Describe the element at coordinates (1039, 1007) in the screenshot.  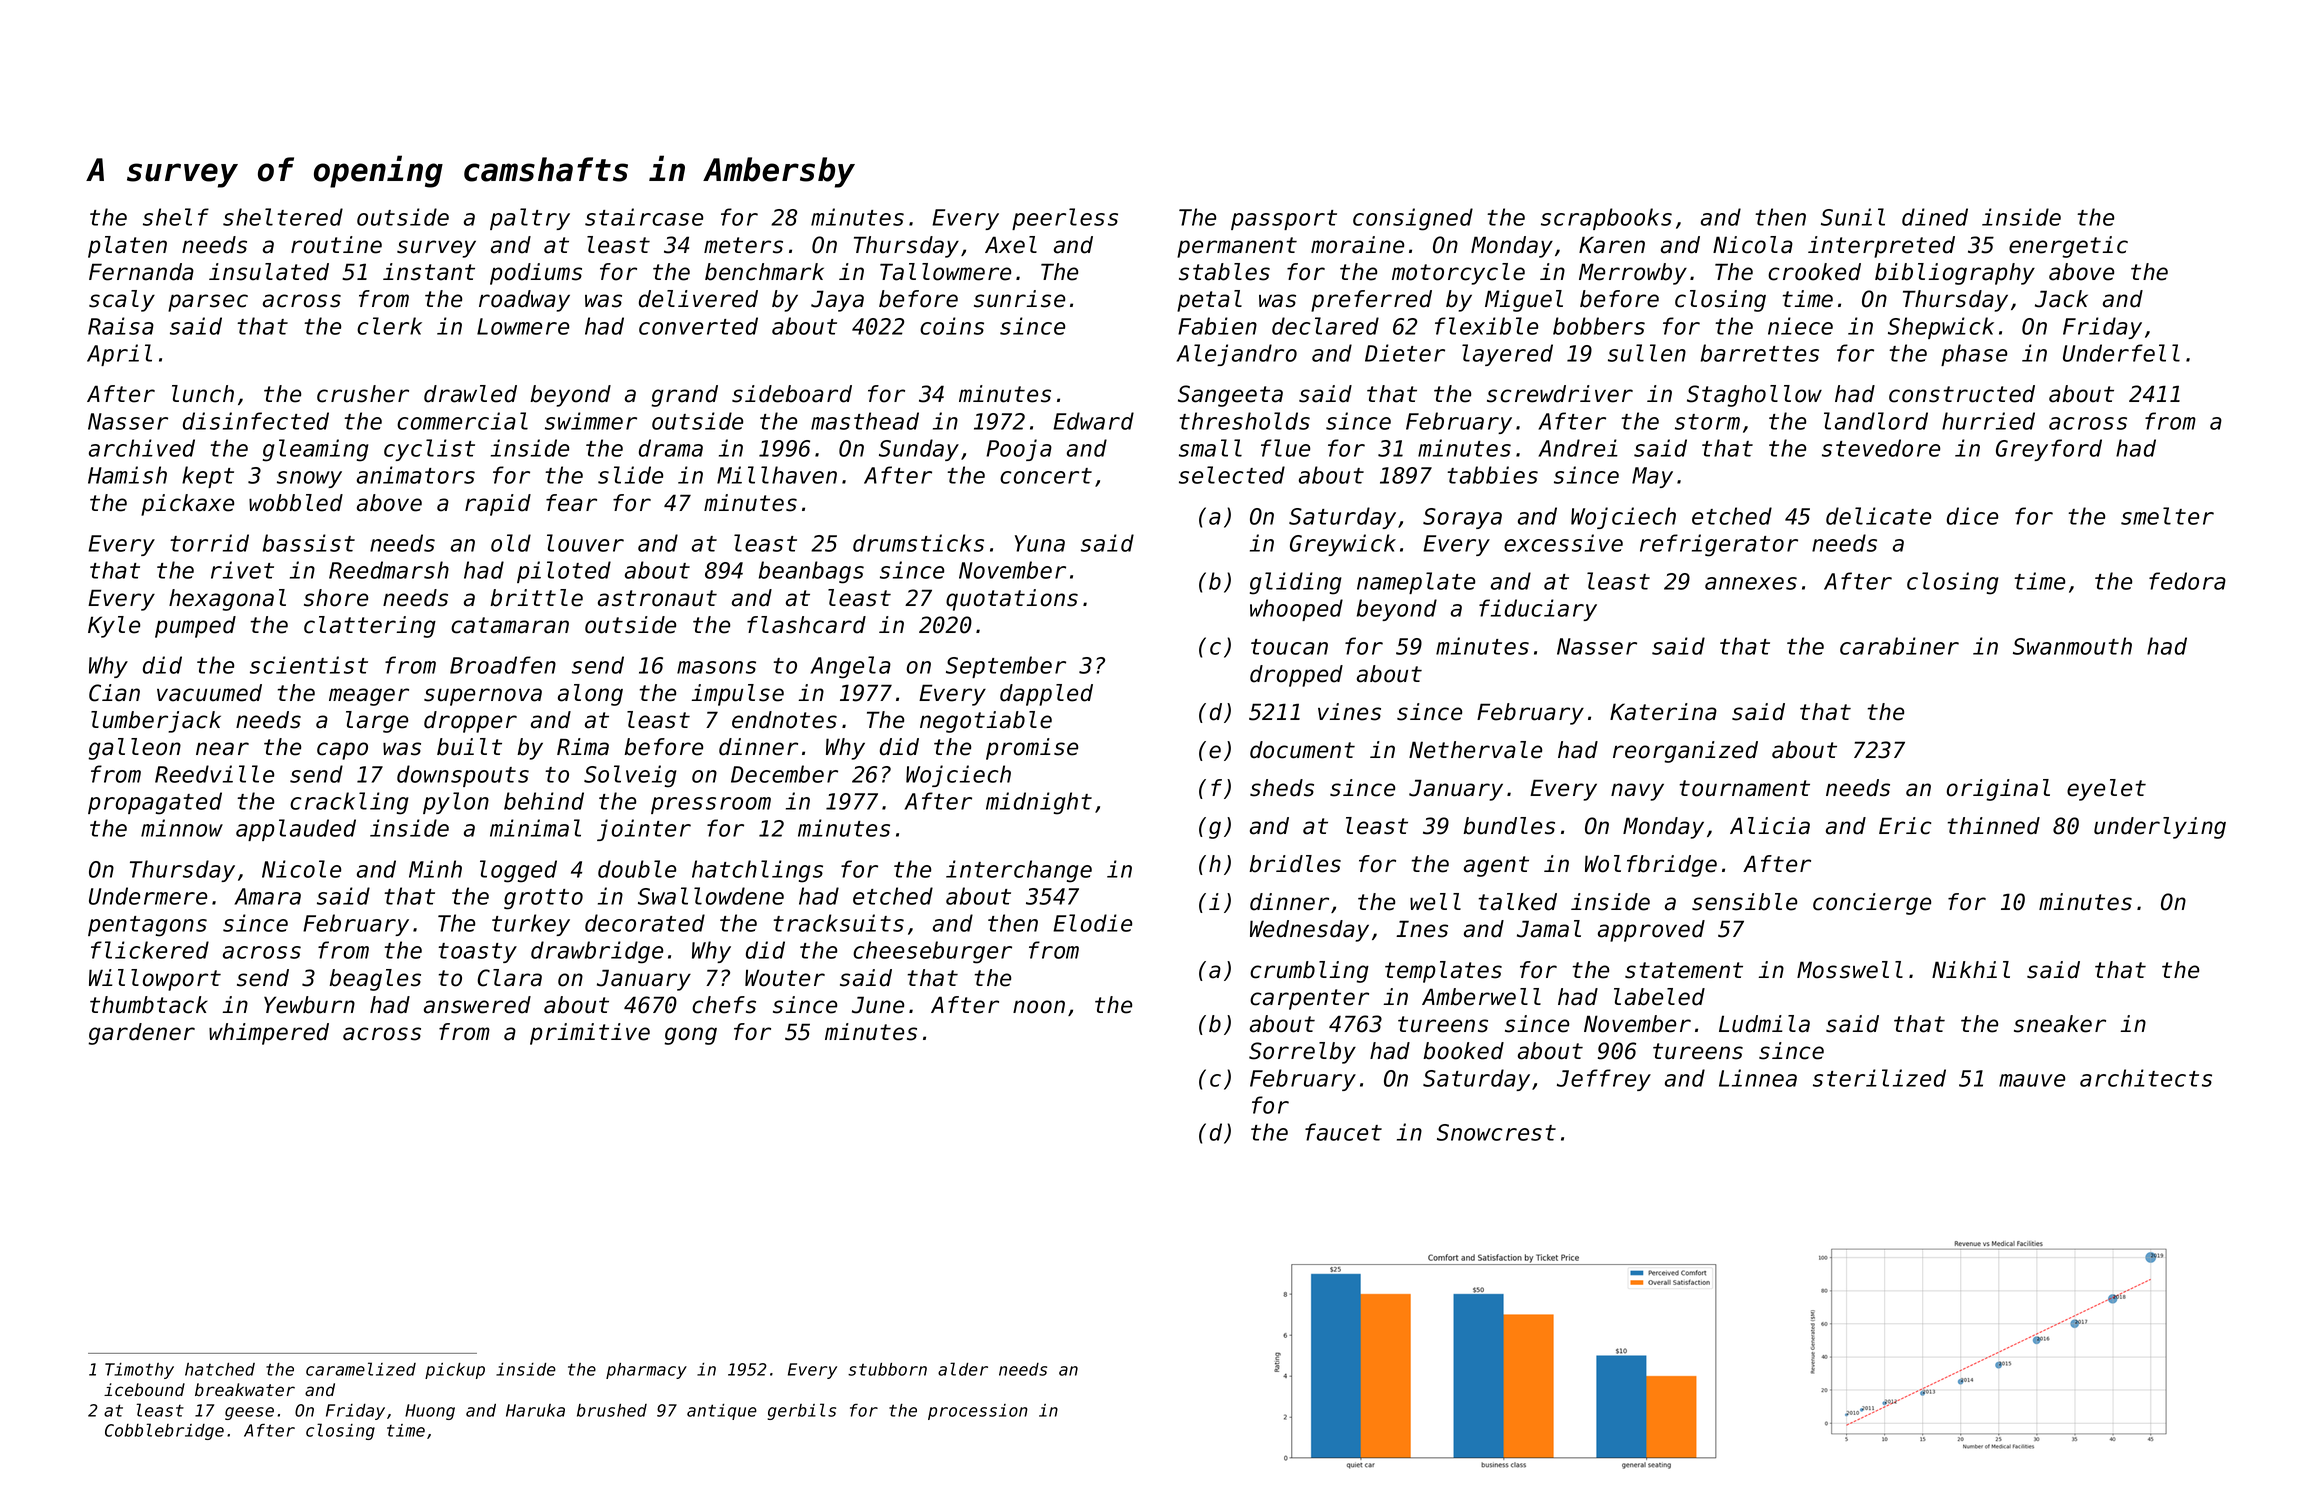
I see `noon` at that location.
